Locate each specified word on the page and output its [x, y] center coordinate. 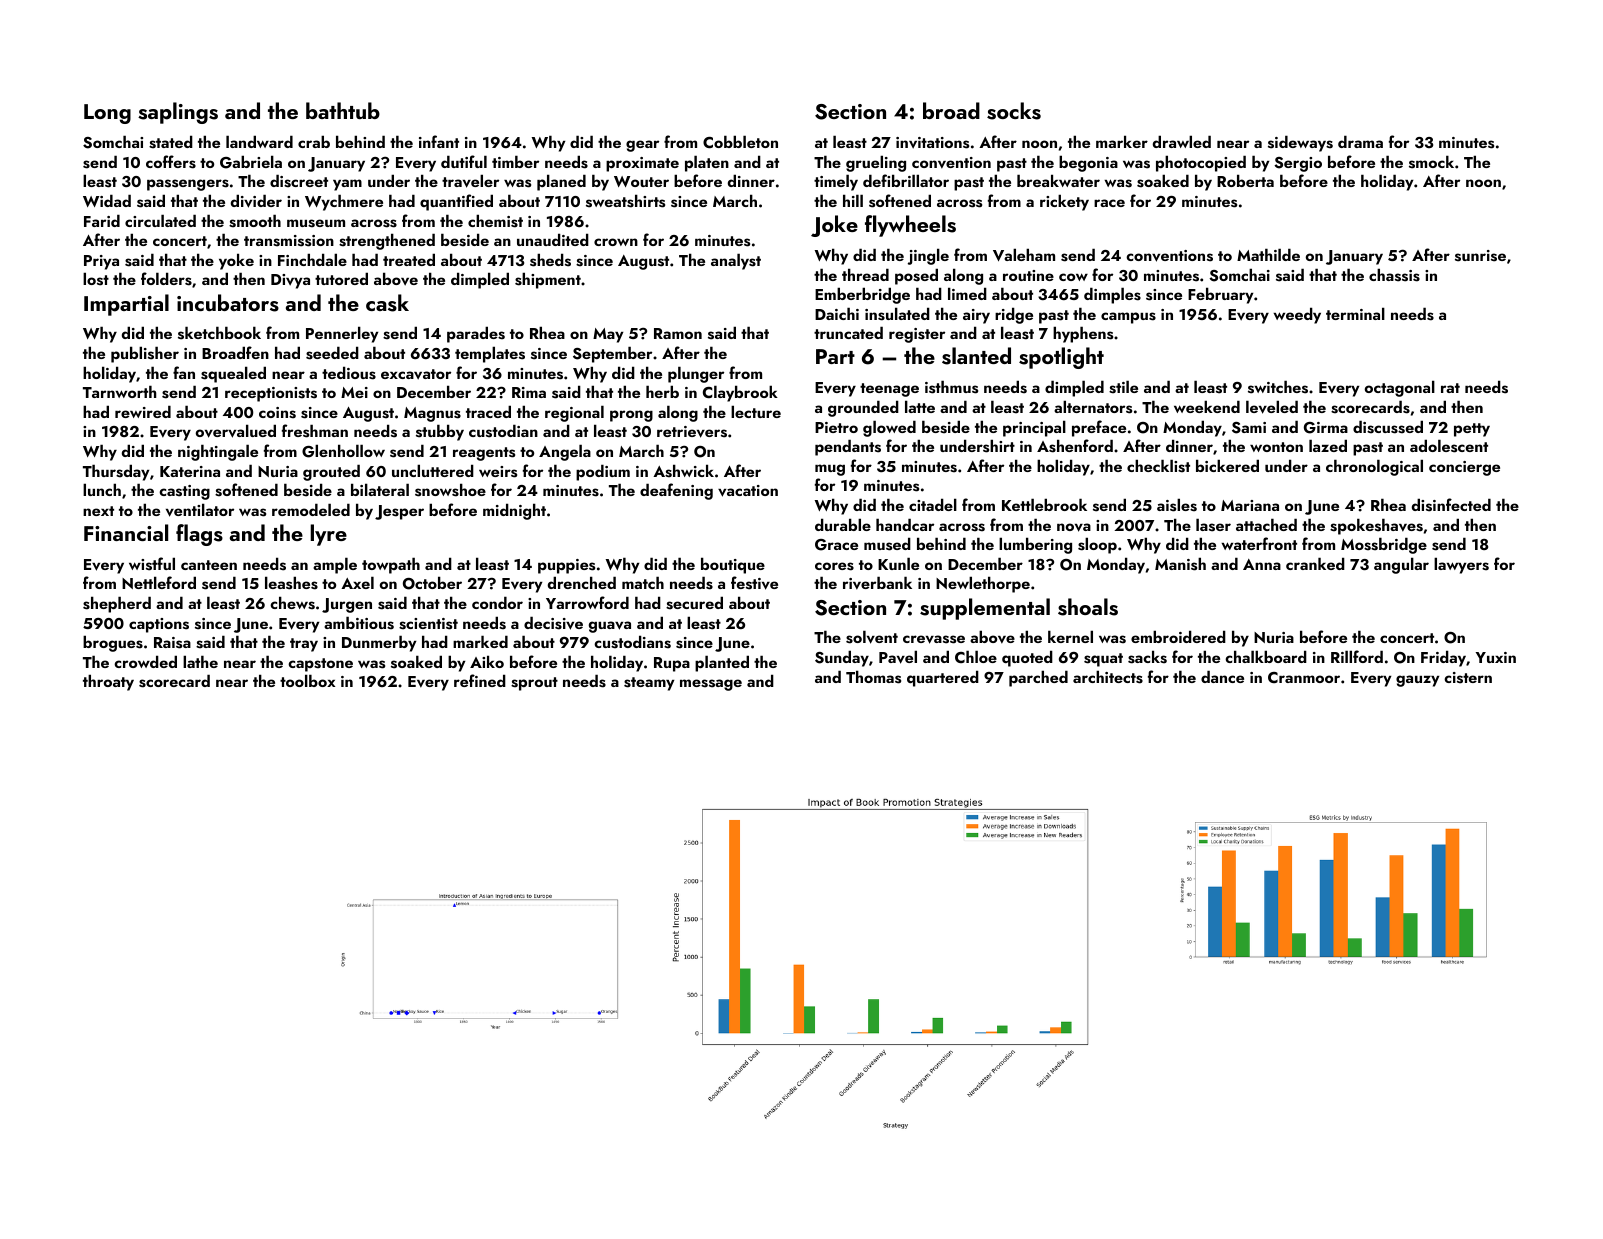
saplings [178, 113]
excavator [416, 374]
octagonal [1400, 388]
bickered [1227, 465]
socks [1014, 111]
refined [480, 680]
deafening [676, 491]
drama [1360, 141]
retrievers [692, 432]
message [711, 685]
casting [184, 492]
